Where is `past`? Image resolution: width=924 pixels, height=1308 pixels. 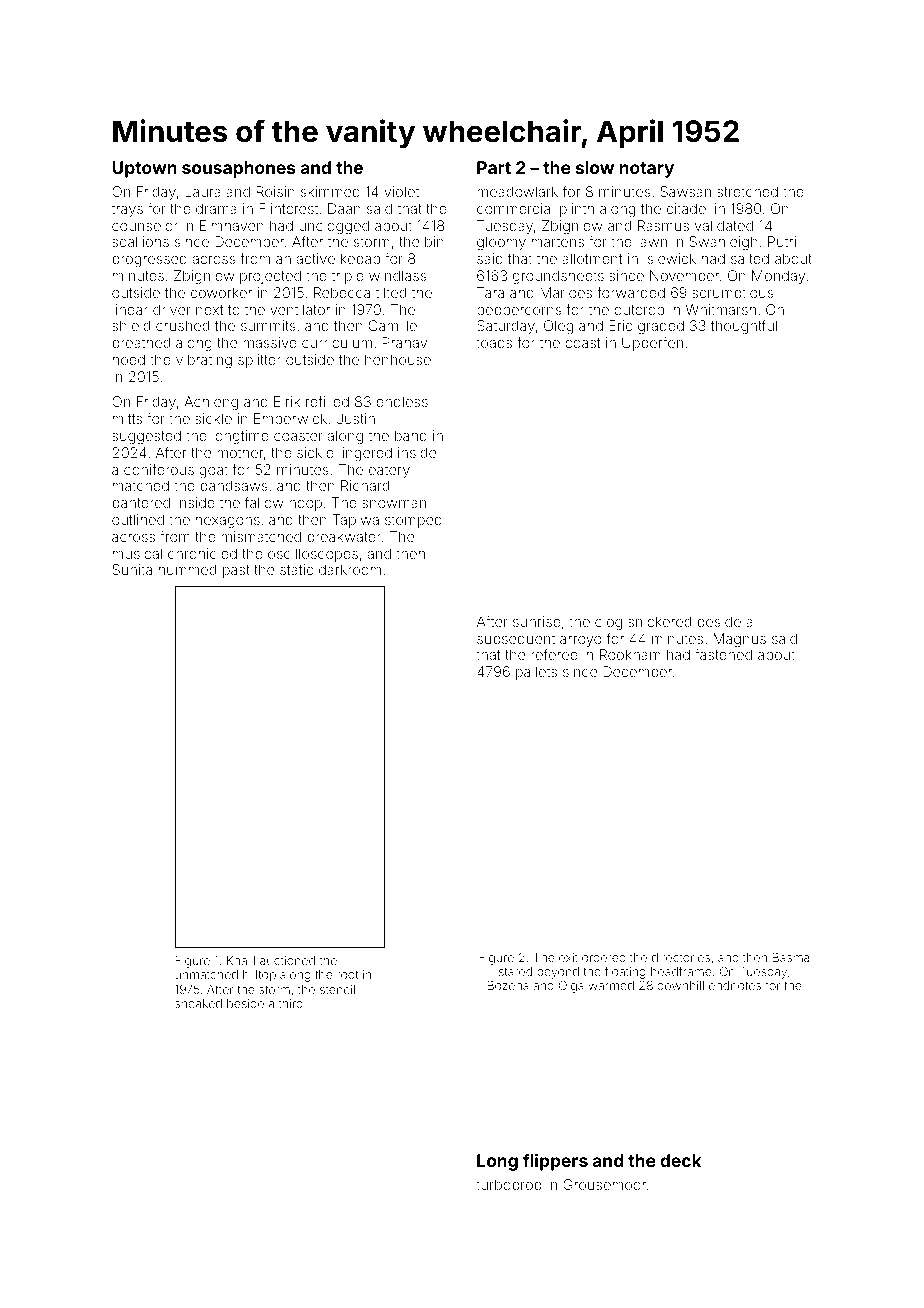 past is located at coordinates (236, 571).
